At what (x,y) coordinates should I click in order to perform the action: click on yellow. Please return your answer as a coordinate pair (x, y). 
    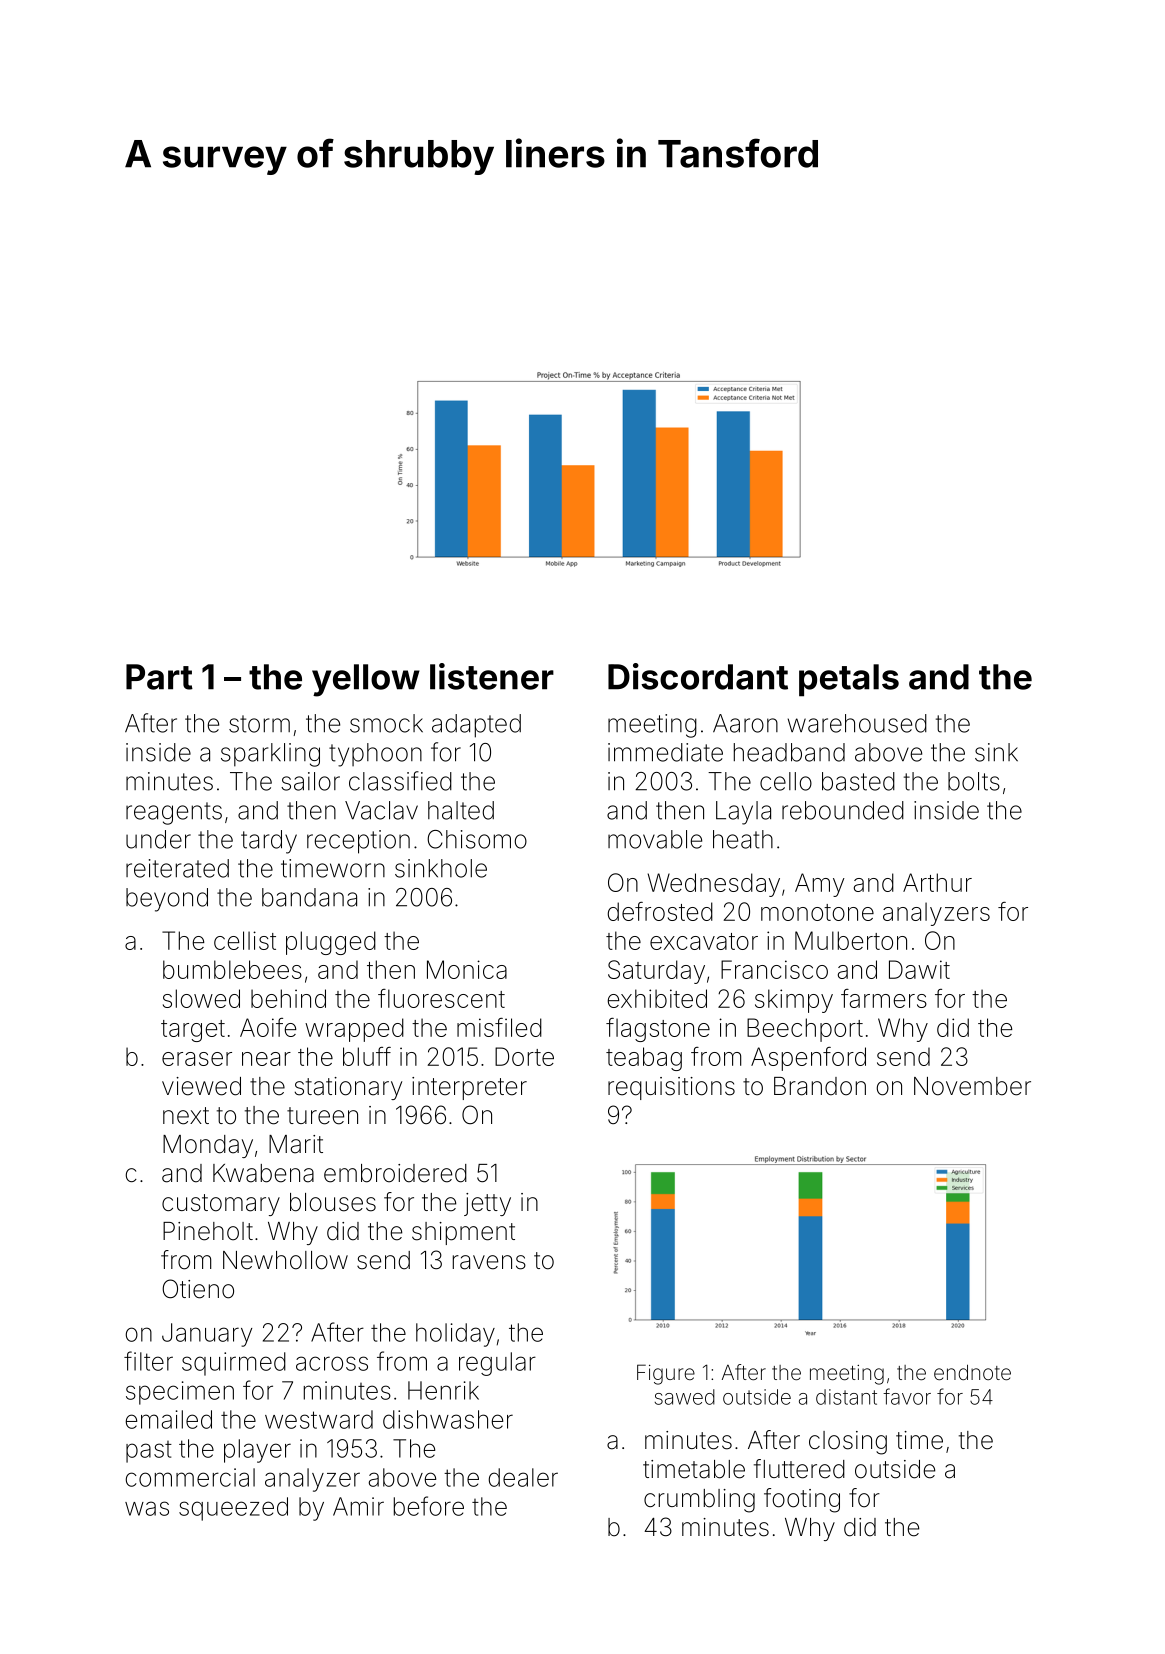
    Looking at the image, I should click on (366, 680).
